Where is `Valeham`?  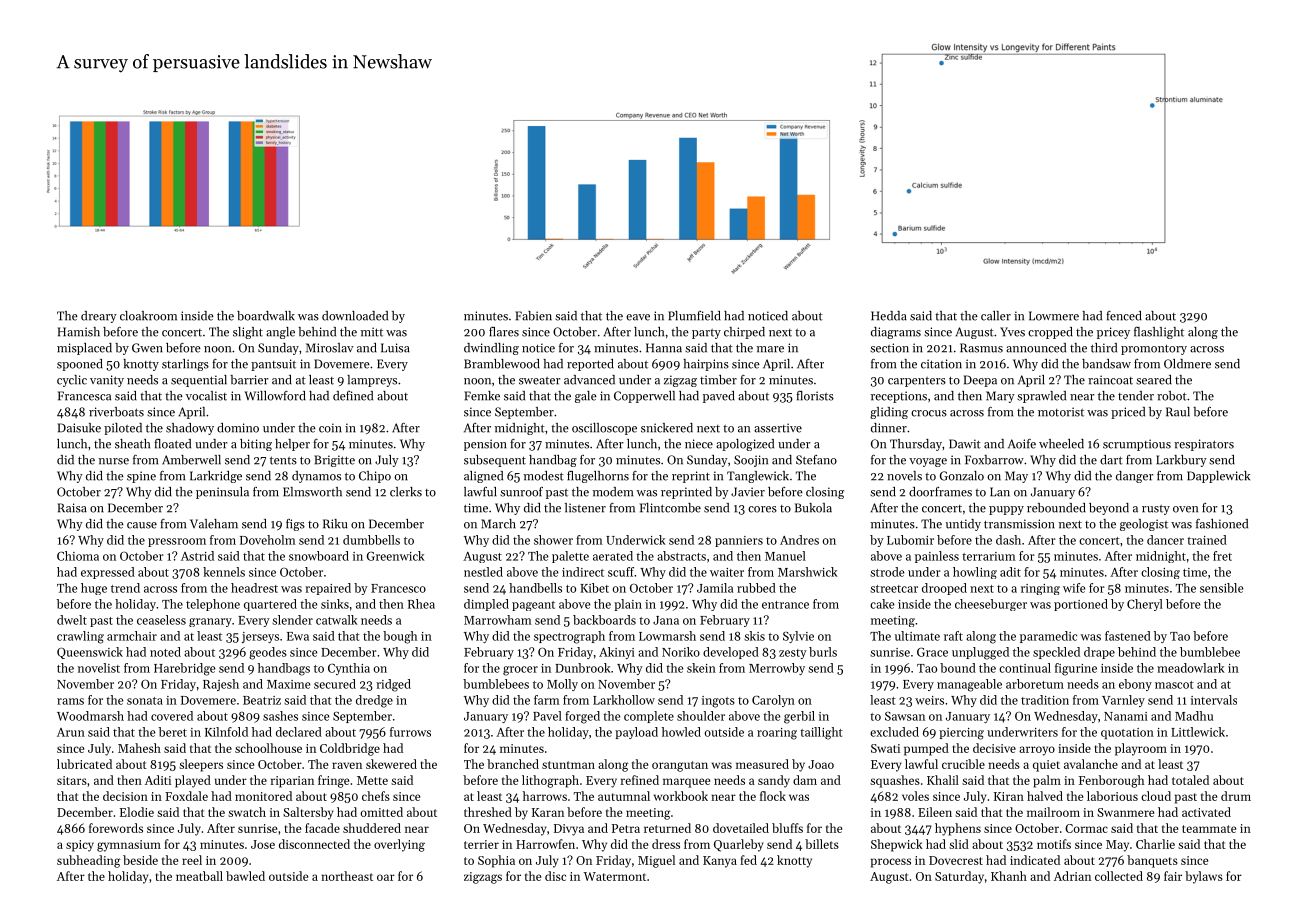
Valeham is located at coordinates (214, 524).
